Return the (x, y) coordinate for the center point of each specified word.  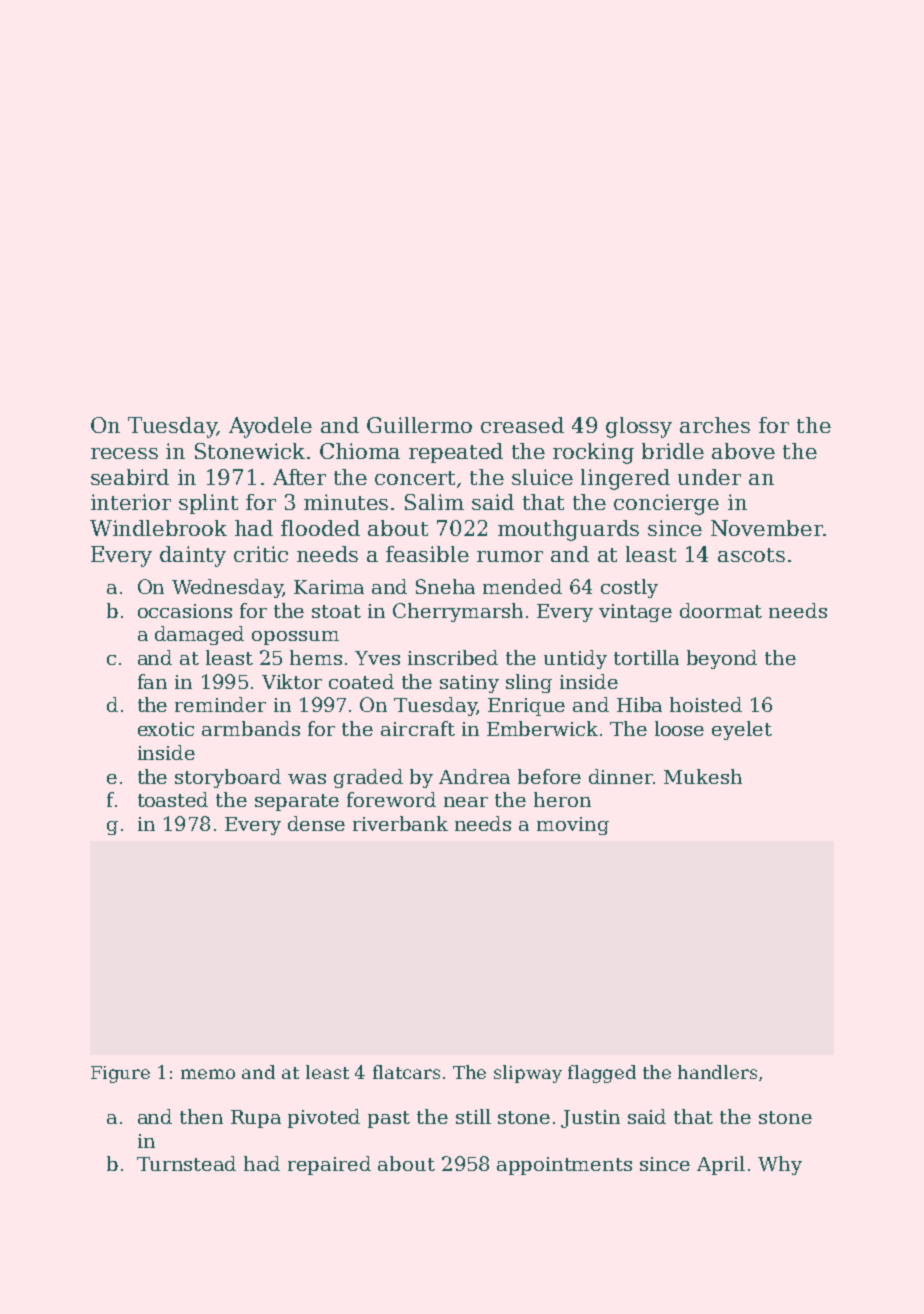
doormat (721, 610)
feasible (427, 554)
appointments (564, 1166)
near (466, 802)
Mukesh (703, 776)
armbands (251, 728)
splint (208, 504)
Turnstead (186, 1163)
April (721, 1165)
